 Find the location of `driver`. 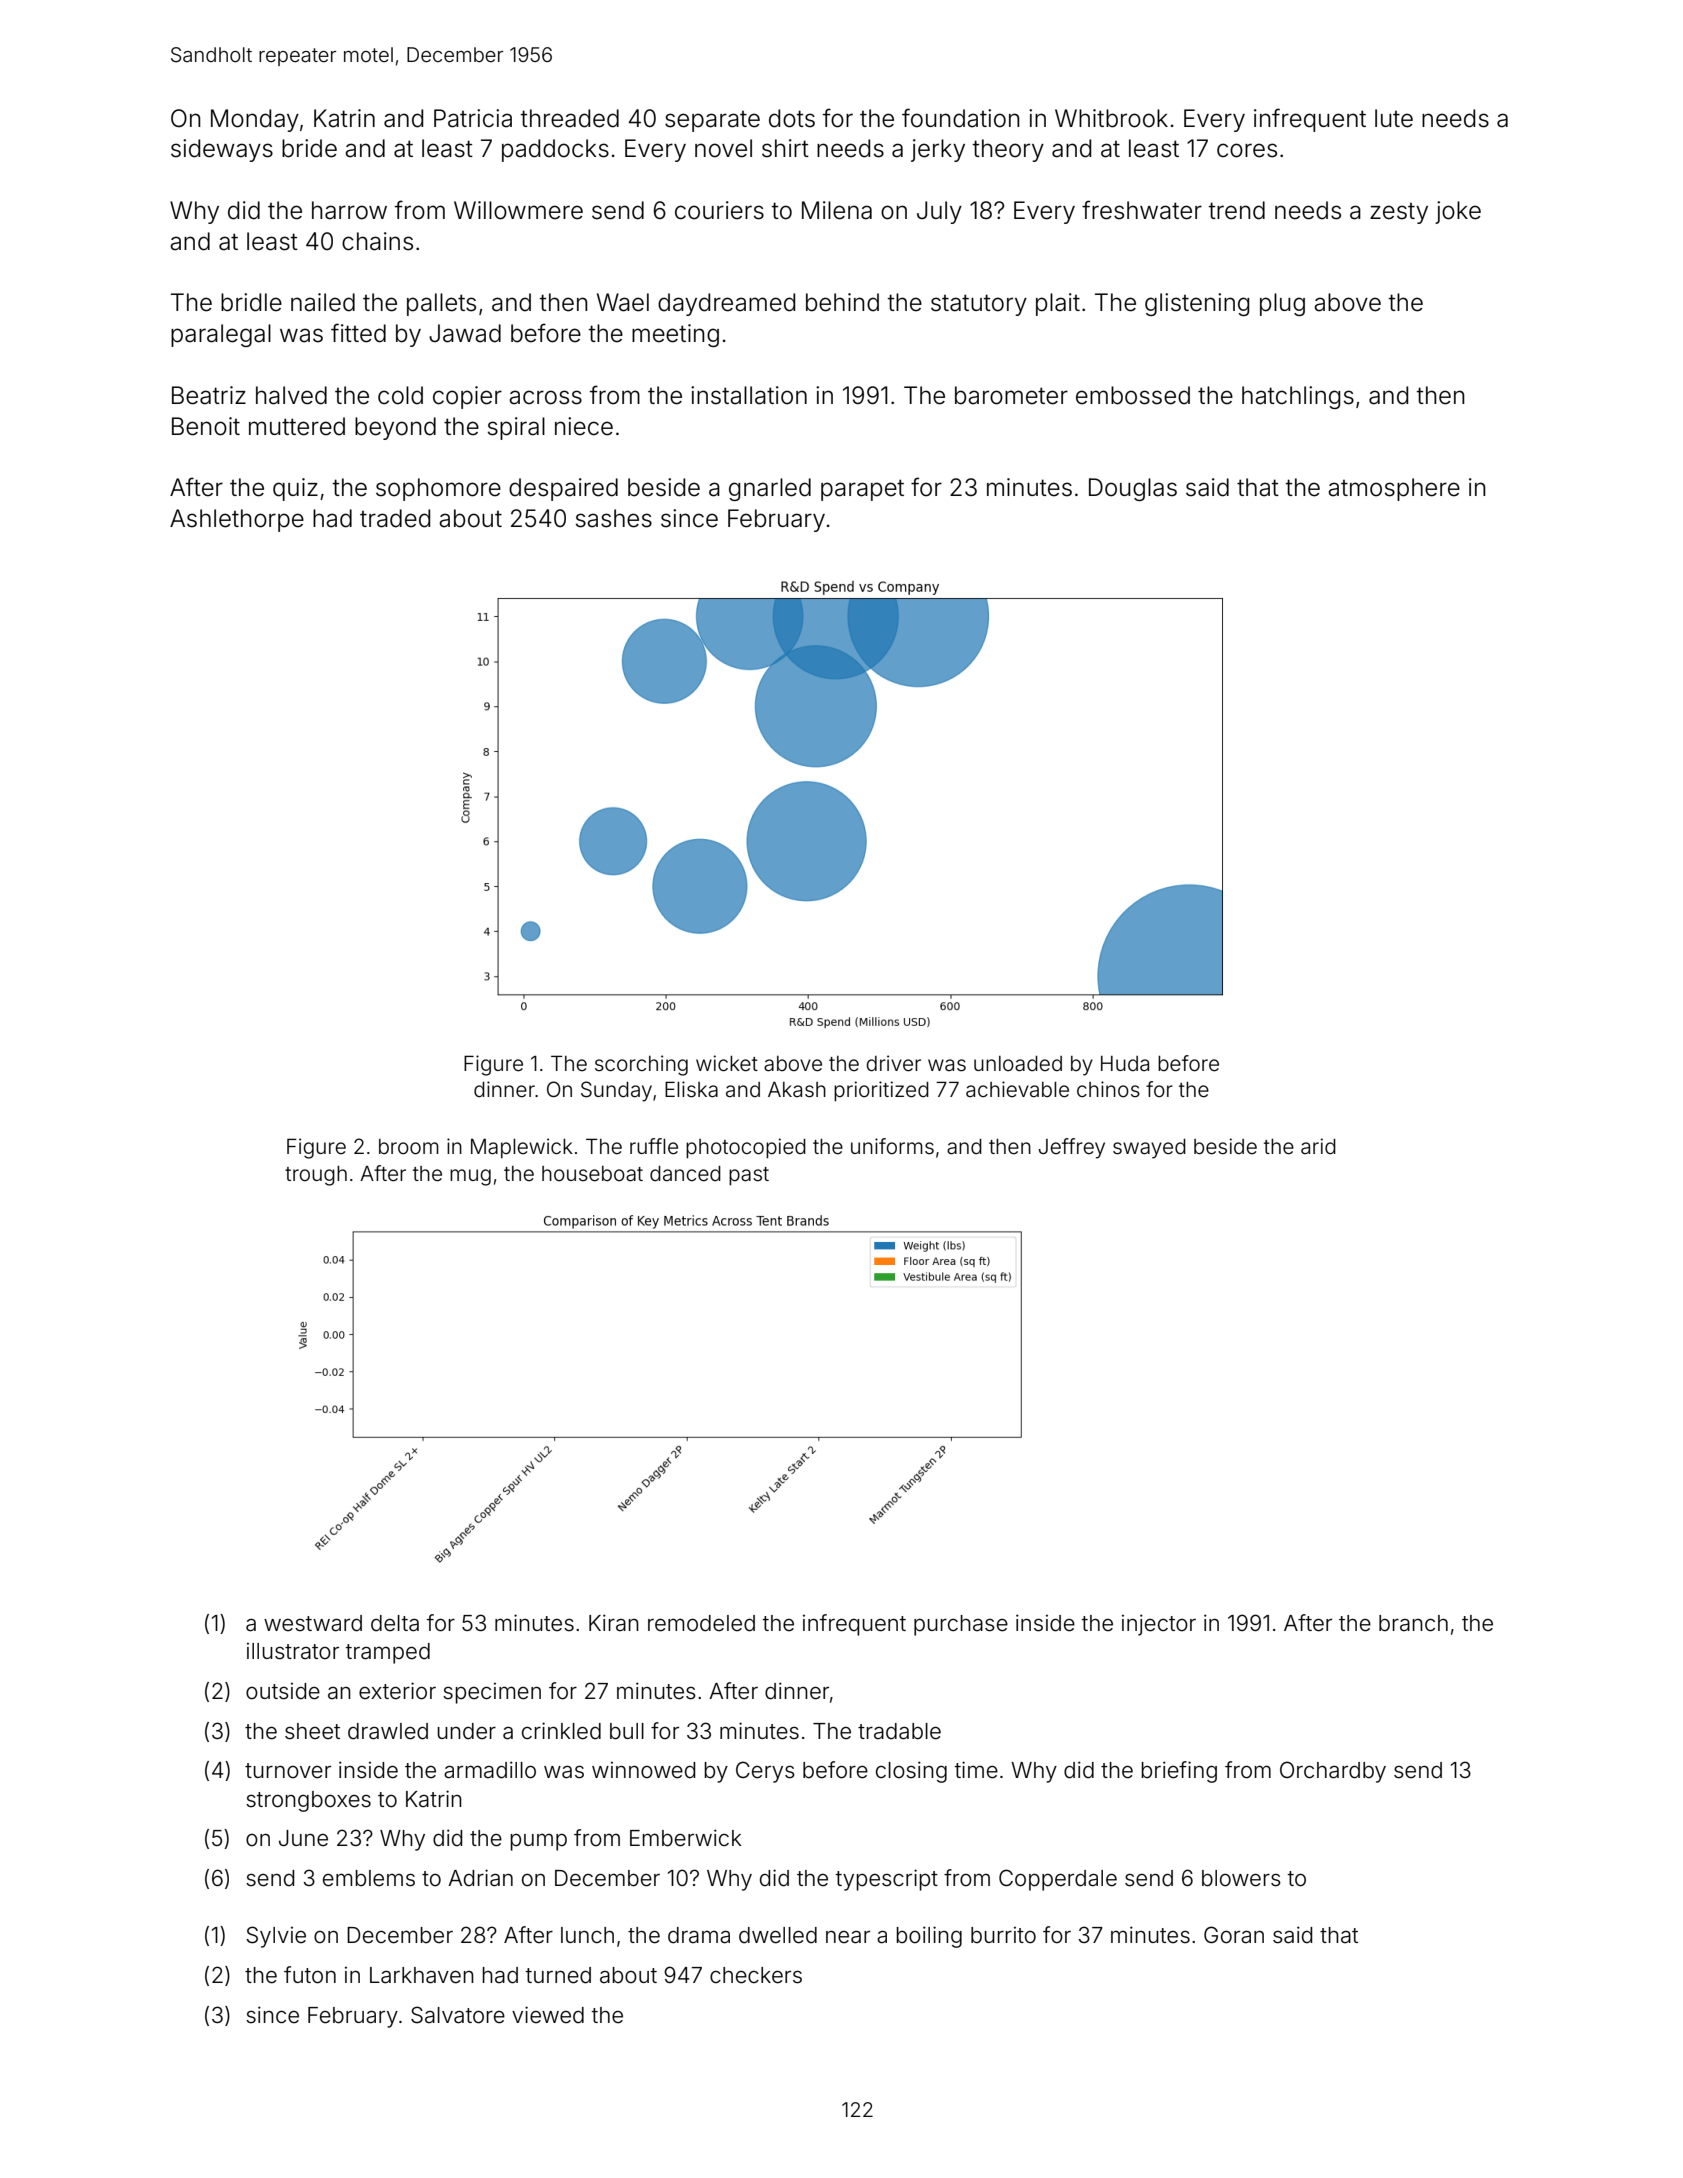

driver is located at coordinates (893, 1063).
